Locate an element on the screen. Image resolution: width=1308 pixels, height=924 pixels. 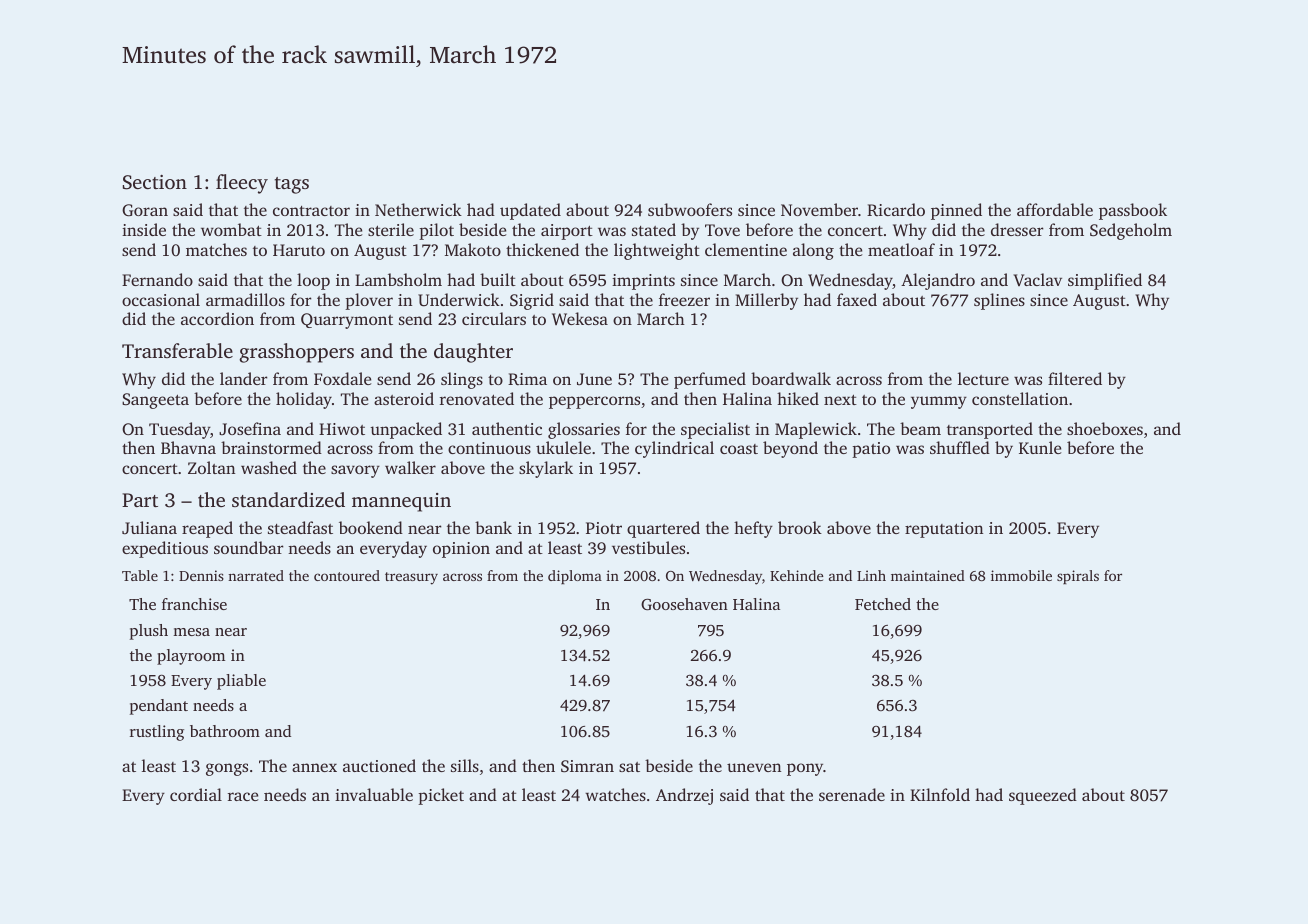
contractor is located at coordinates (311, 211).
